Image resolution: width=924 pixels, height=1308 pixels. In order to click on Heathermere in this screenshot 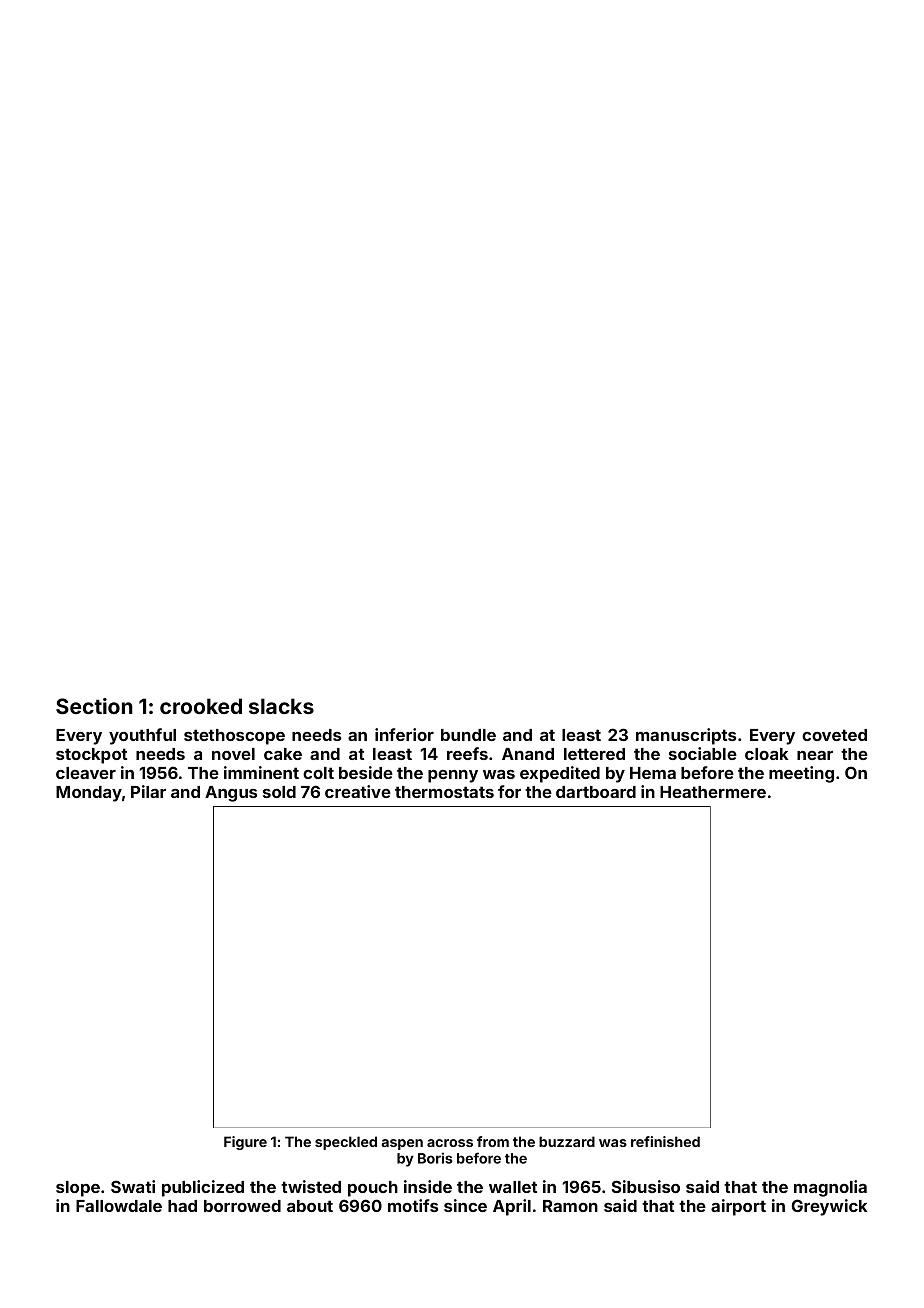, I will do `click(713, 792)`.
